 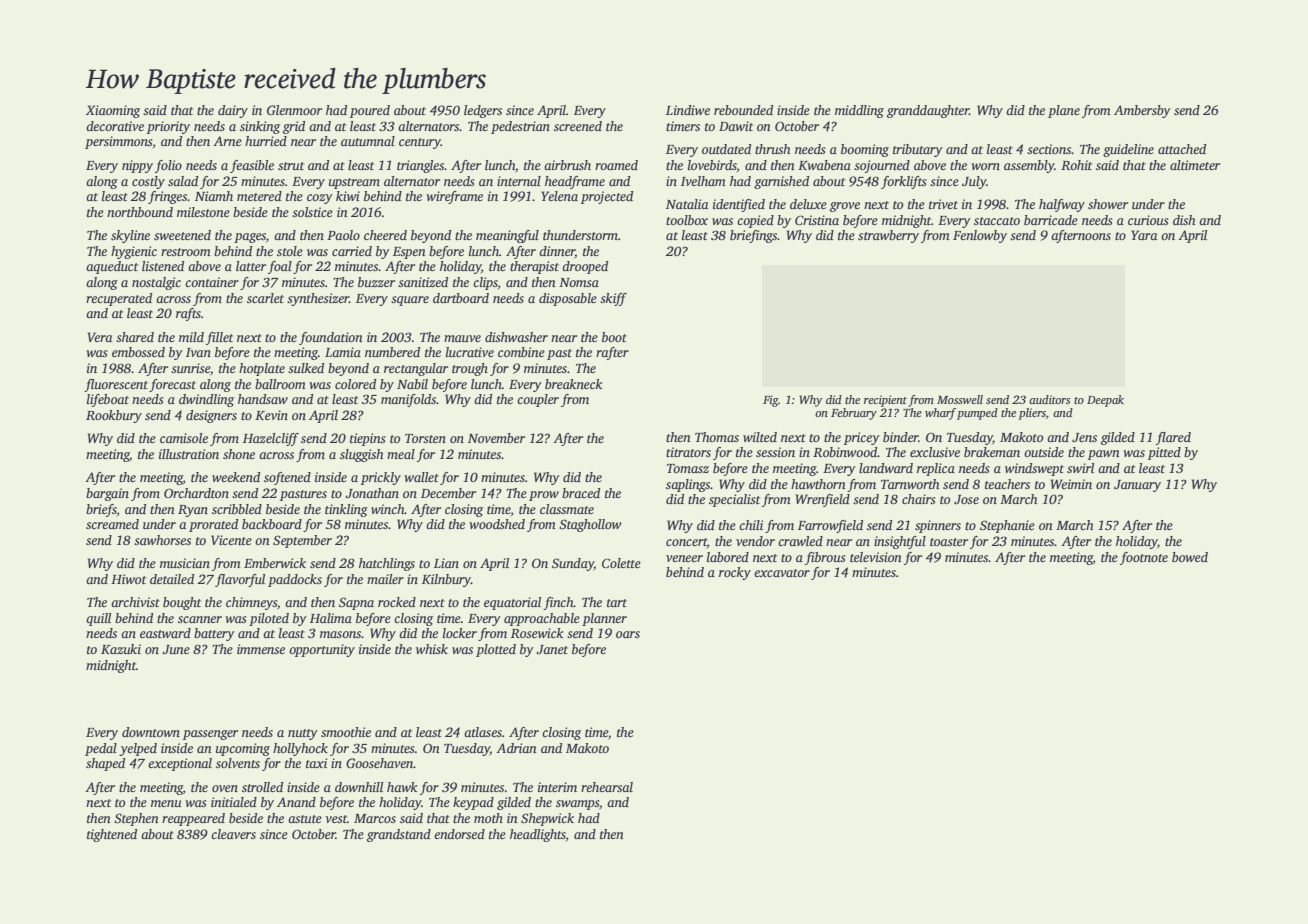 I want to click on eastward, so click(x=165, y=633).
